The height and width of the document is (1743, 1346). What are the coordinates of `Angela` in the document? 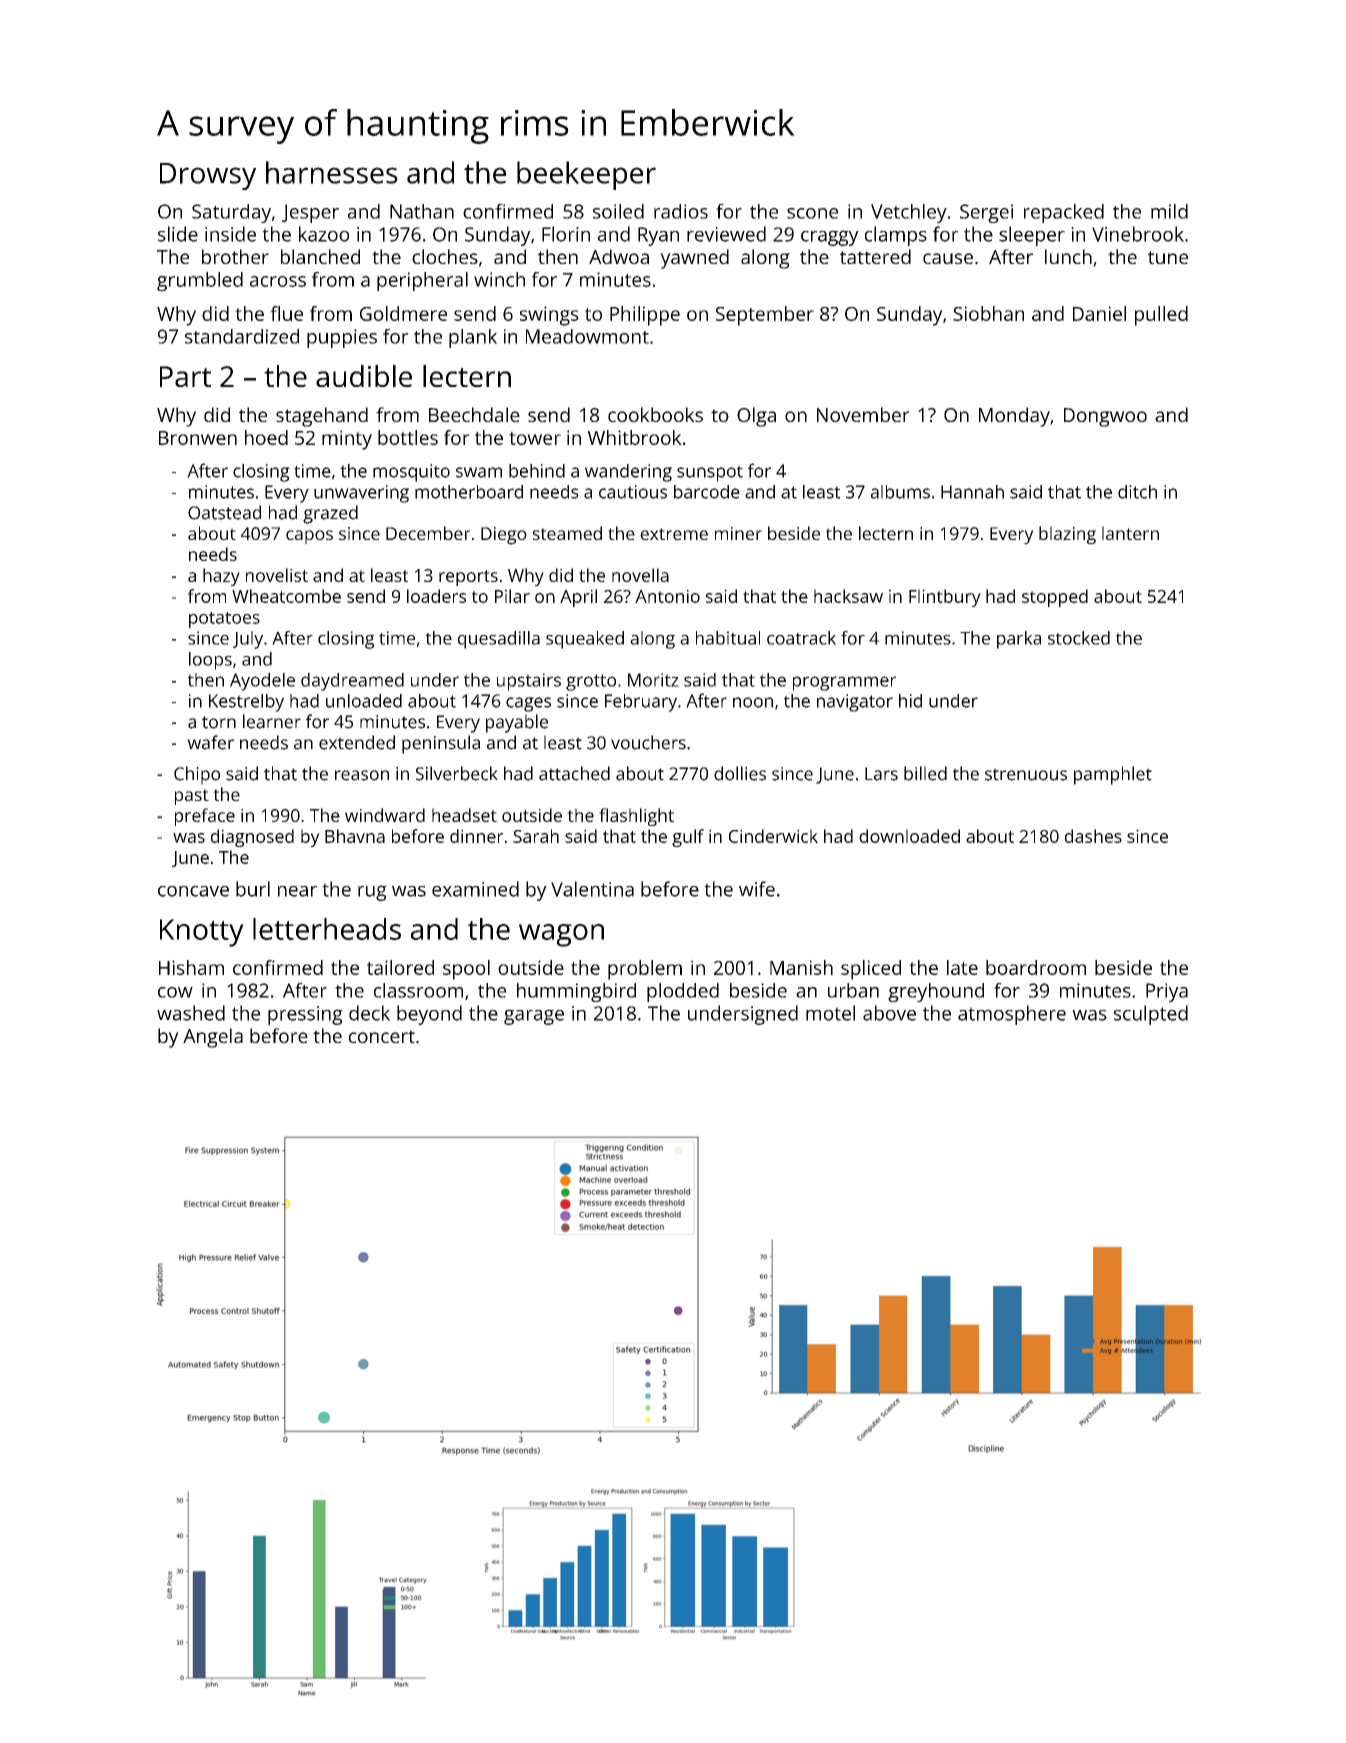 It's located at (213, 1038).
